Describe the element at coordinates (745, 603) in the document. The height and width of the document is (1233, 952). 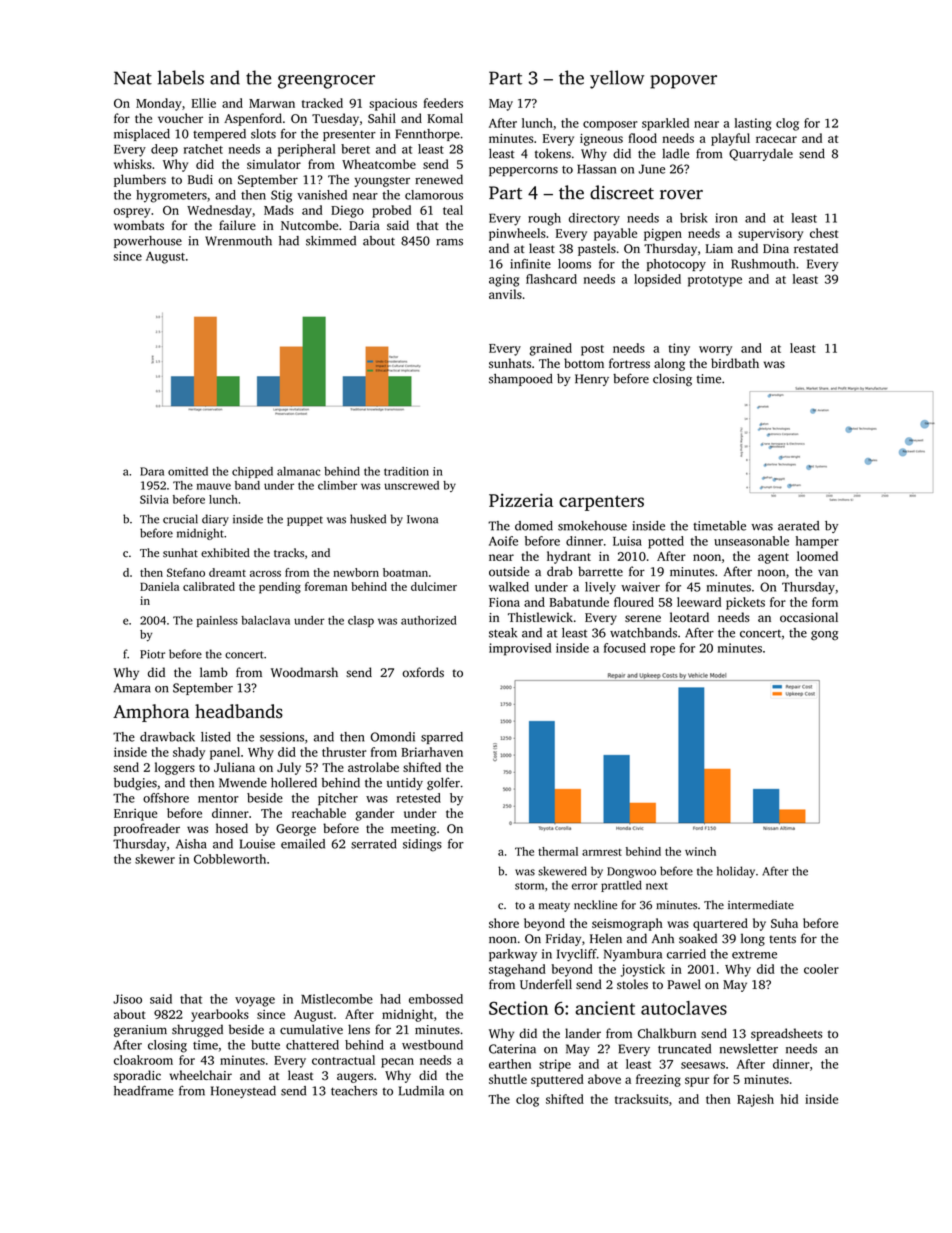
I see `pickets` at that location.
